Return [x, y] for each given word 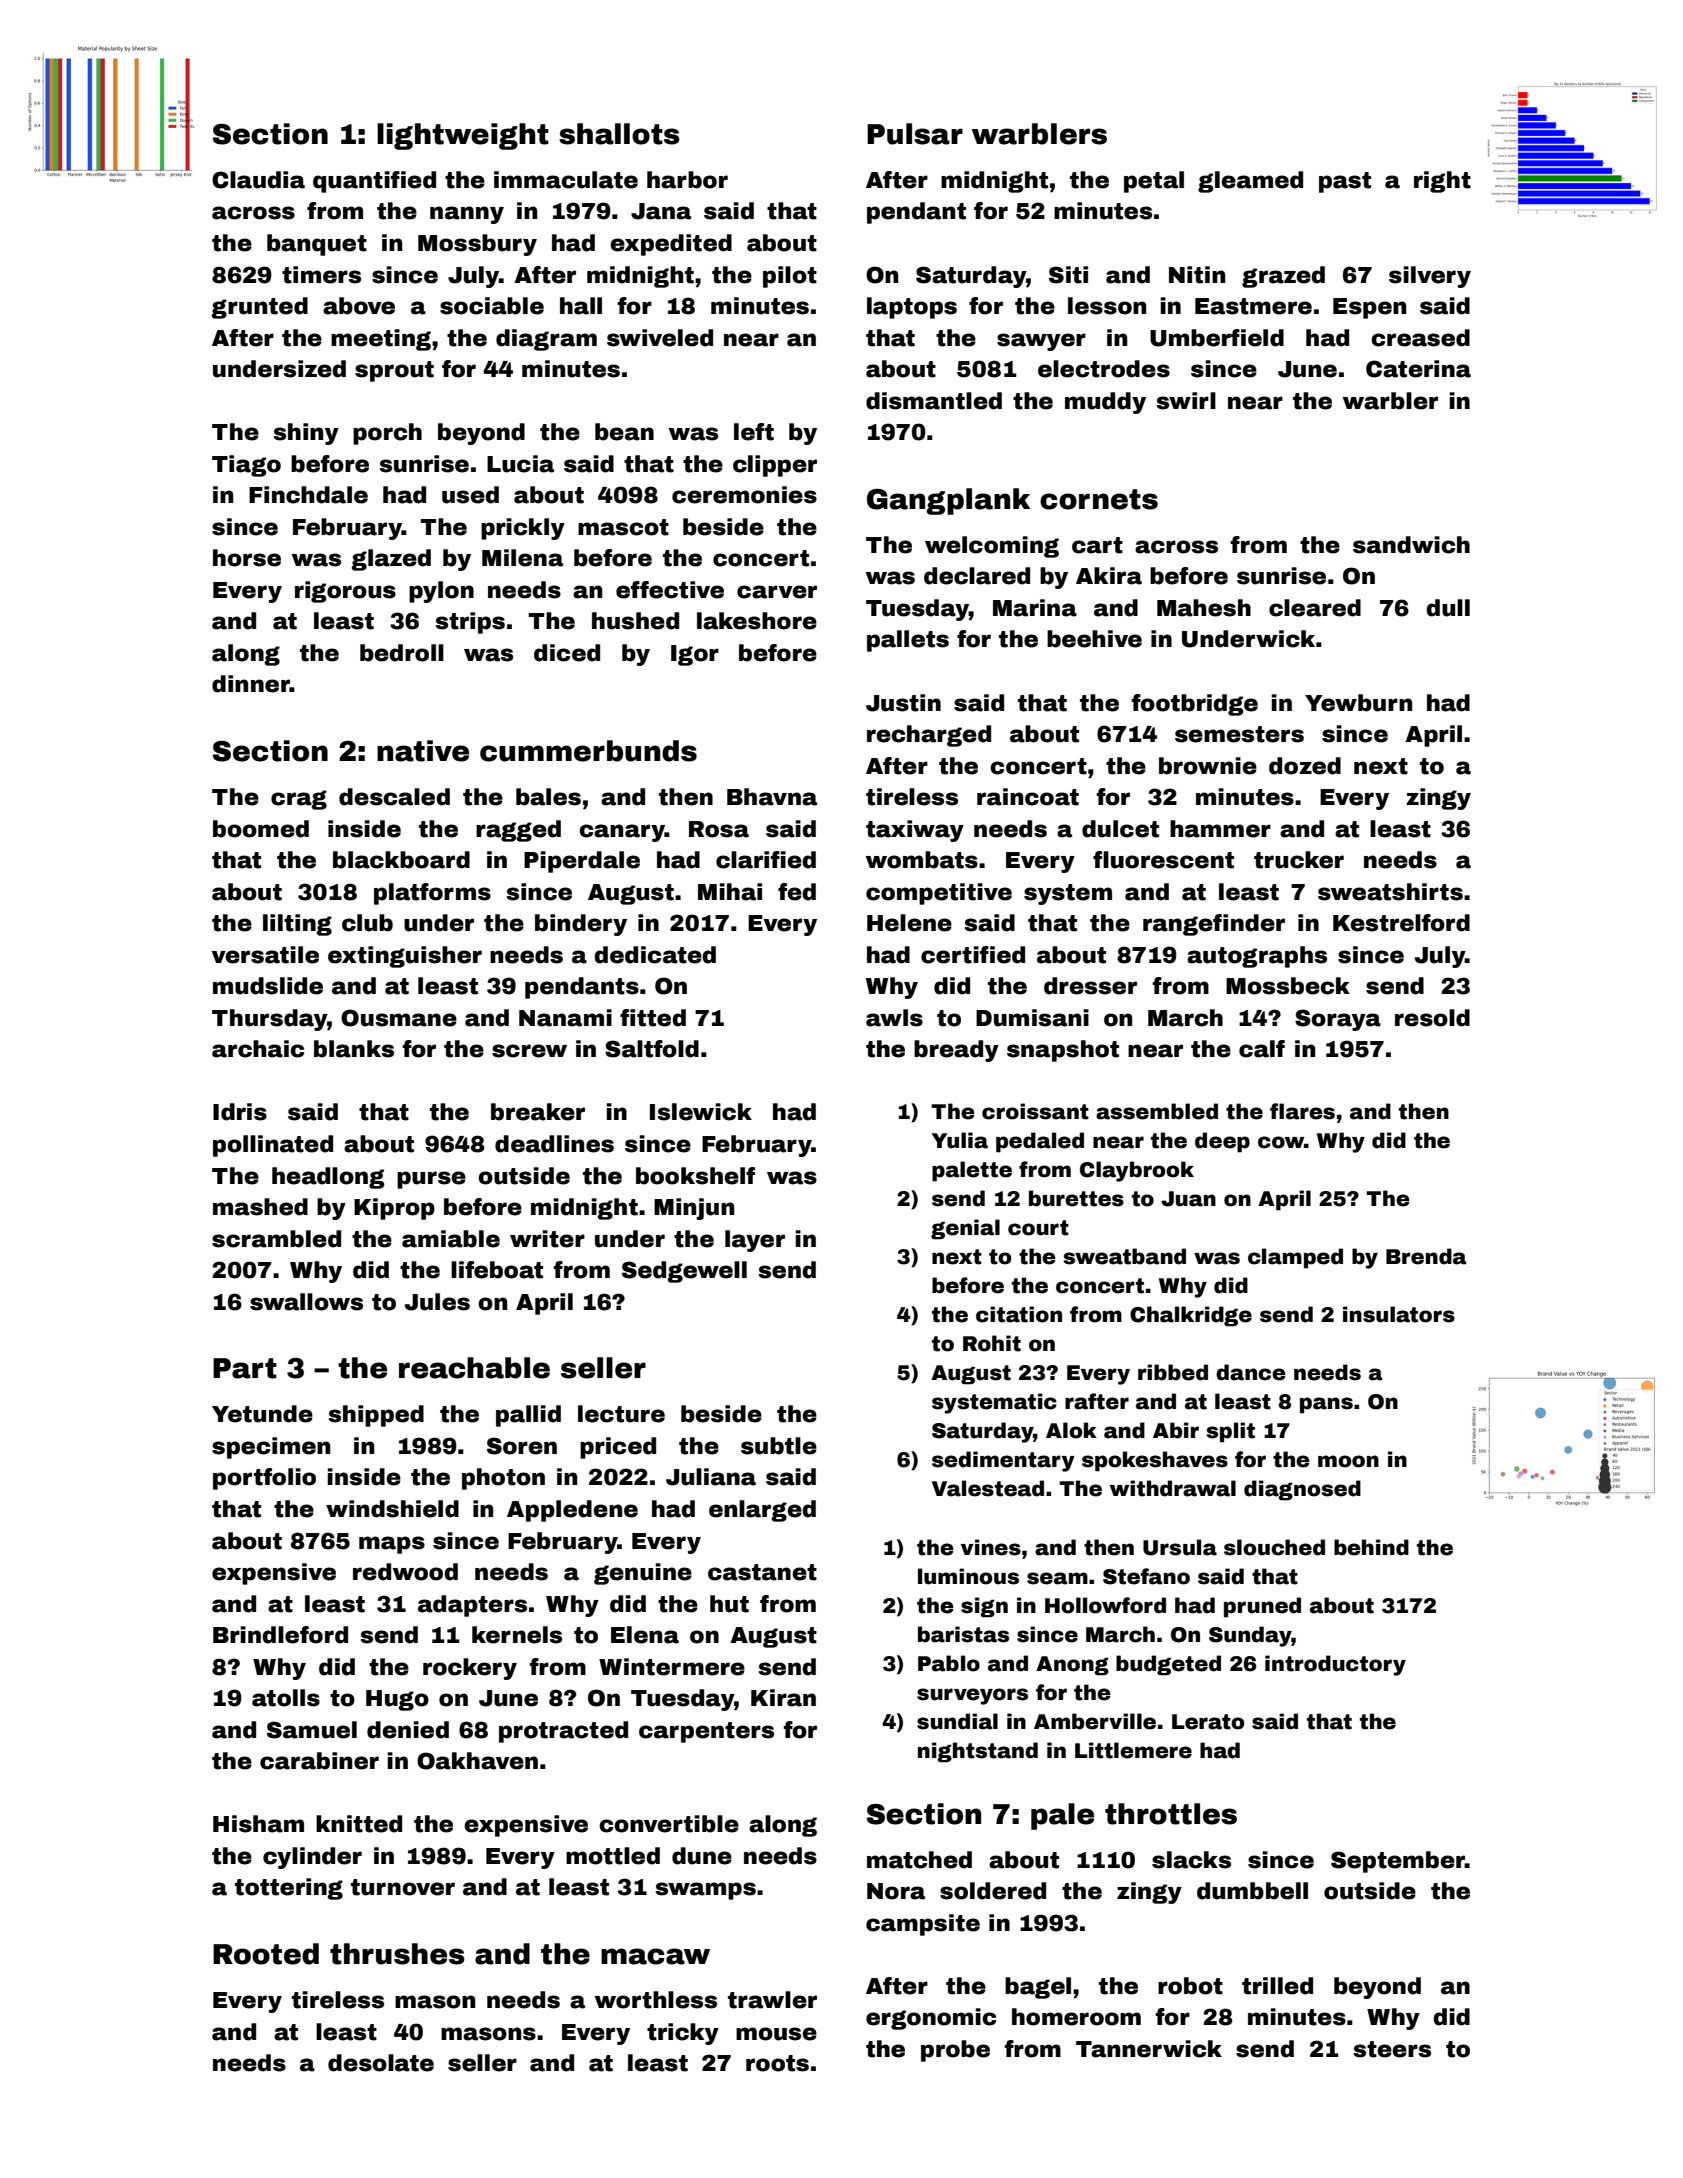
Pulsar [915, 134]
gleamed [1250, 182]
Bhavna [772, 797]
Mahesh [1204, 608]
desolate [381, 2063]
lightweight [463, 136]
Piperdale [582, 862]
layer [755, 1241]
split [1230, 1432]
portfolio [264, 1479]
